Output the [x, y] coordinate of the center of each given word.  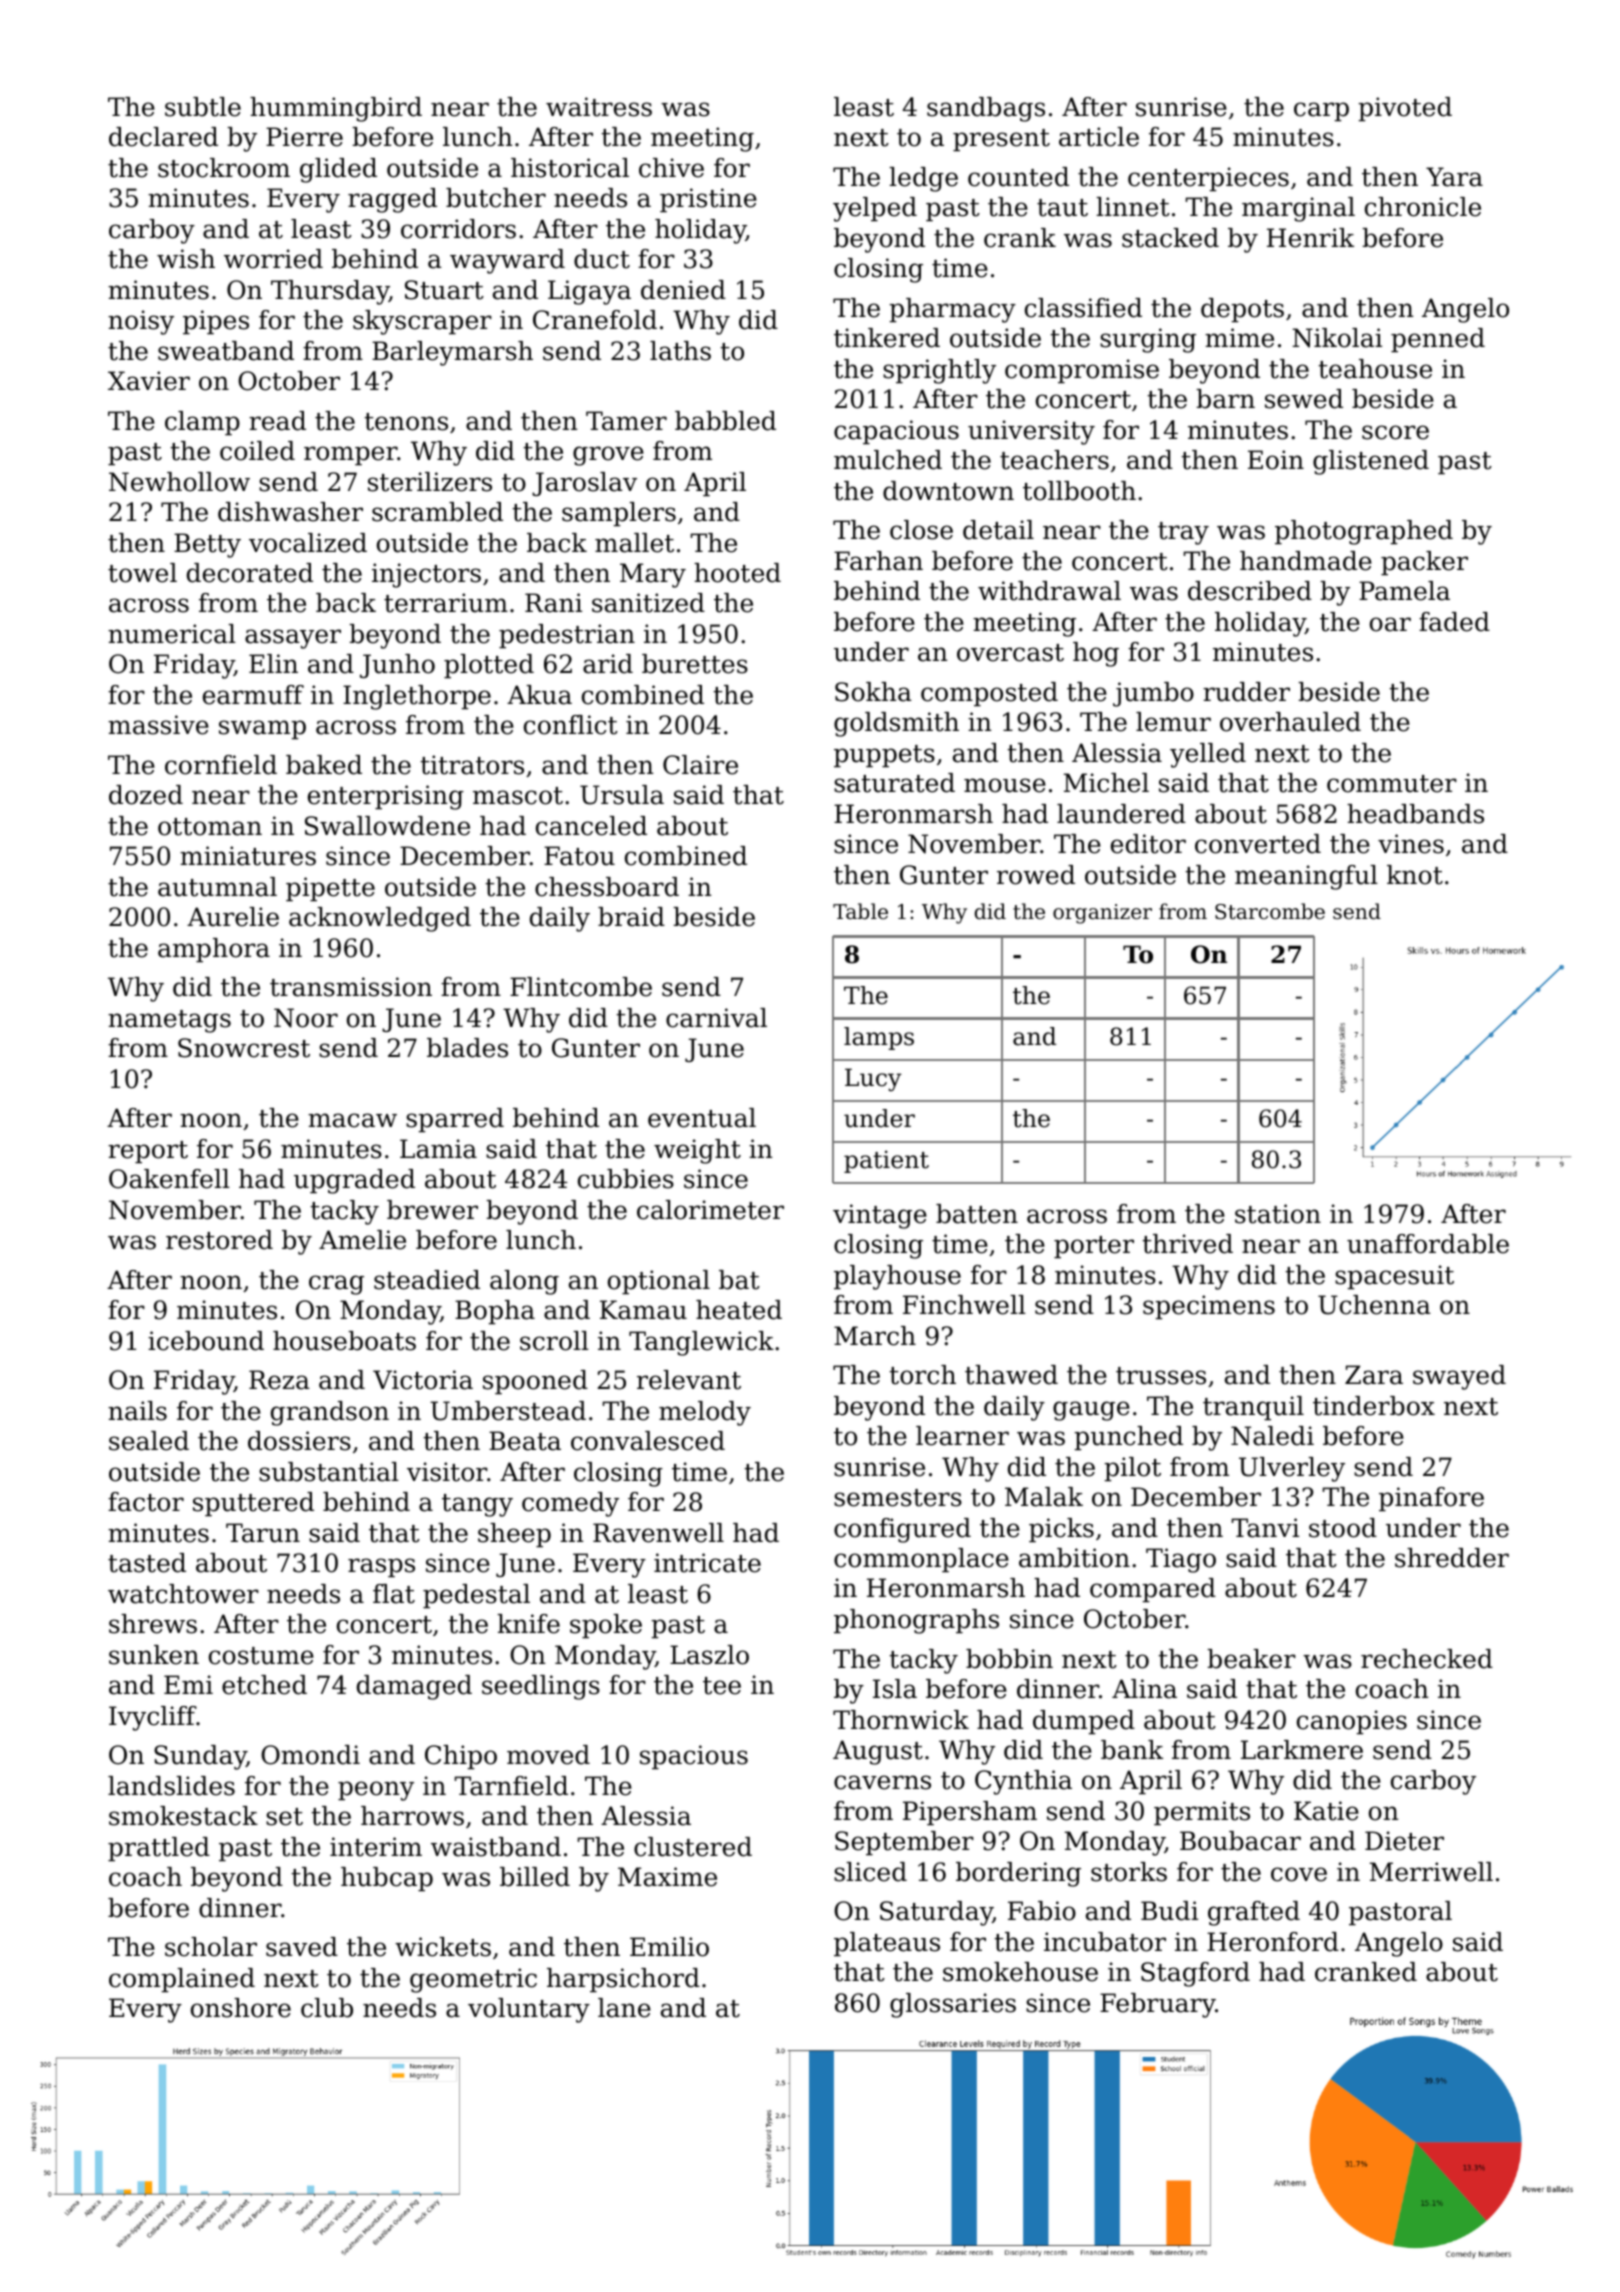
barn [1225, 399]
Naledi [1272, 1436]
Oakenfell [169, 1179]
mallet [634, 543]
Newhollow [179, 482]
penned [1438, 340]
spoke [606, 1626]
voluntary [529, 2010]
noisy [141, 322]
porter [1094, 1247]
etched [264, 1685]
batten [977, 1214]
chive [671, 168]
